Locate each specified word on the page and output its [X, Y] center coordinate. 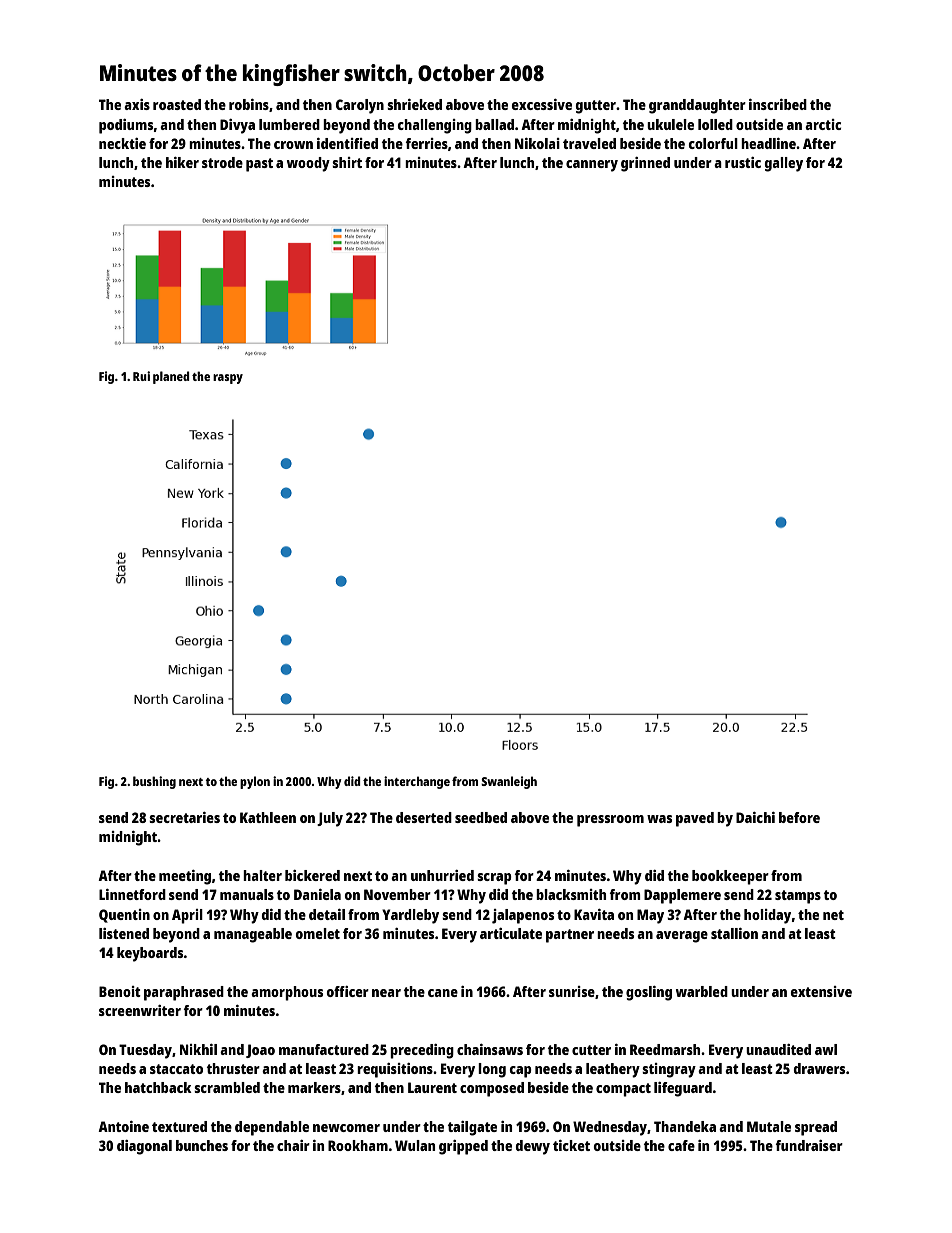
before [799, 817]
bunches [202, 1145]
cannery [592, 166]
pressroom [610, 821]
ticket [571, 1145]
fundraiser [809, 1145]
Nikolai [537, 143]
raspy [228, 379]
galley [784, 164]
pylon [255, 782]
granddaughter [697, 106]
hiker [182, 162]
